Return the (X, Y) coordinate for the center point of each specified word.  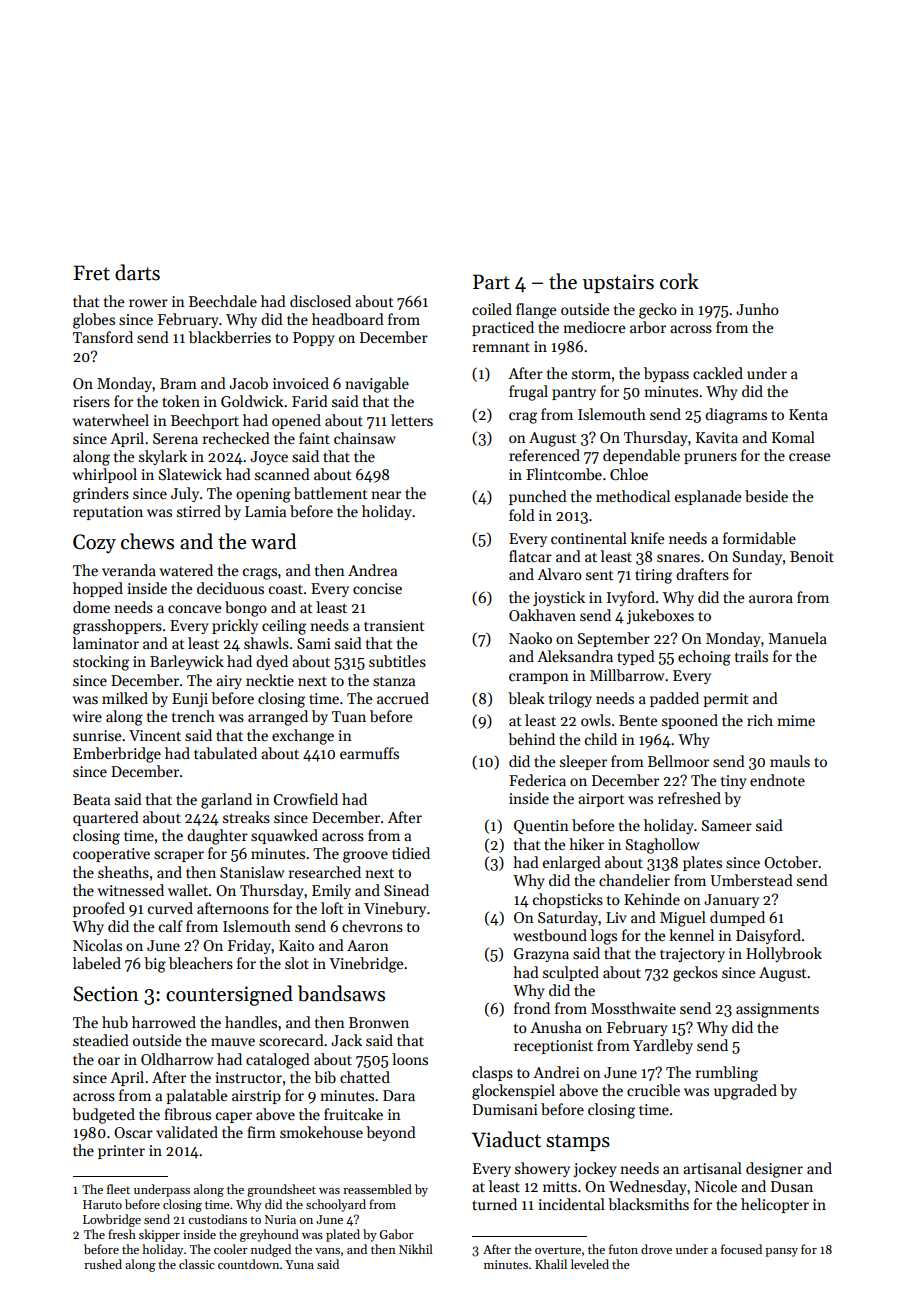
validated (187, 1132)
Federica (537, 780)
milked (125, 698)
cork (679, 281)
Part (491, 282)
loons (410, 1059)
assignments (777, 1010)
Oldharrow (177, 1059)
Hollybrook (784, 954)
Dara (399, 1095)
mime (796, 720)
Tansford (103, 337)
